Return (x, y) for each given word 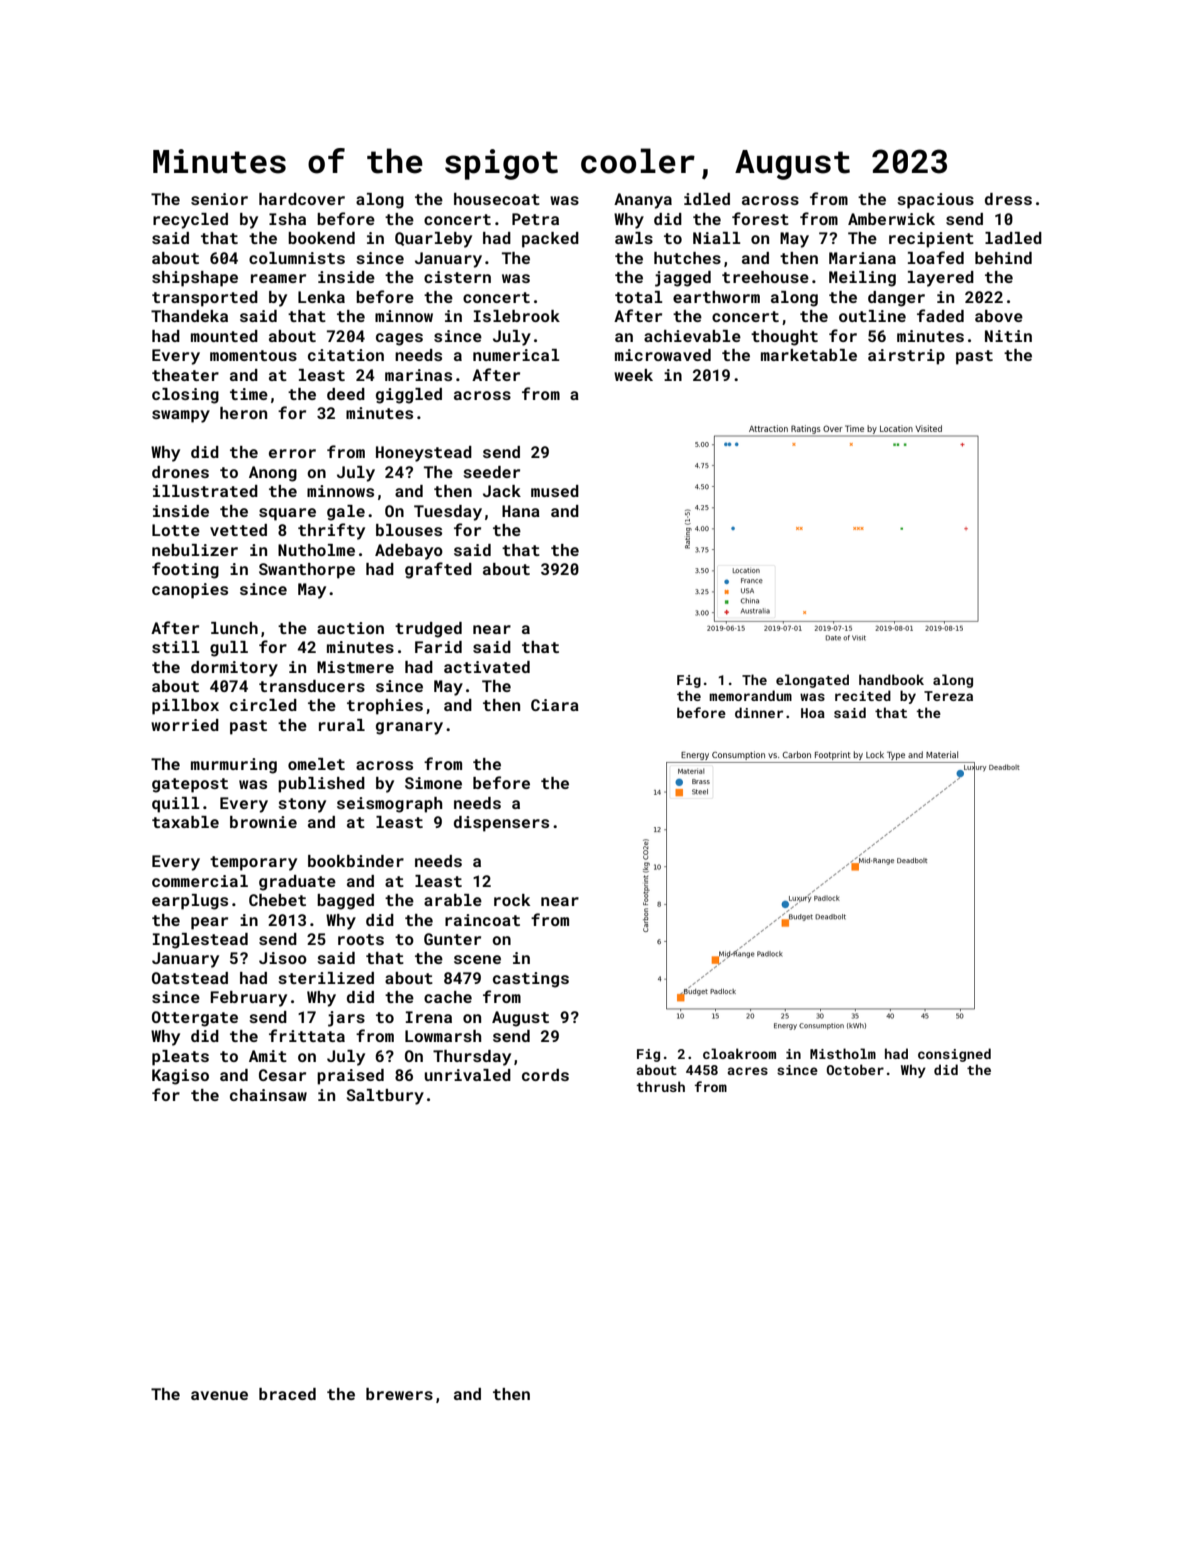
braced (287, 1394)
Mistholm (843, 1053)
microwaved (663, 355)
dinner (759, 712)
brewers (399, 1394)
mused (555, 491)
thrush (660, 1086)
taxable (185, 822)
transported (205, 299)
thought (784, 338)
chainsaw (268, 1095)
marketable (809, 355)
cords (545, 1075)
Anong (273, 474)
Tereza (948, 696)
